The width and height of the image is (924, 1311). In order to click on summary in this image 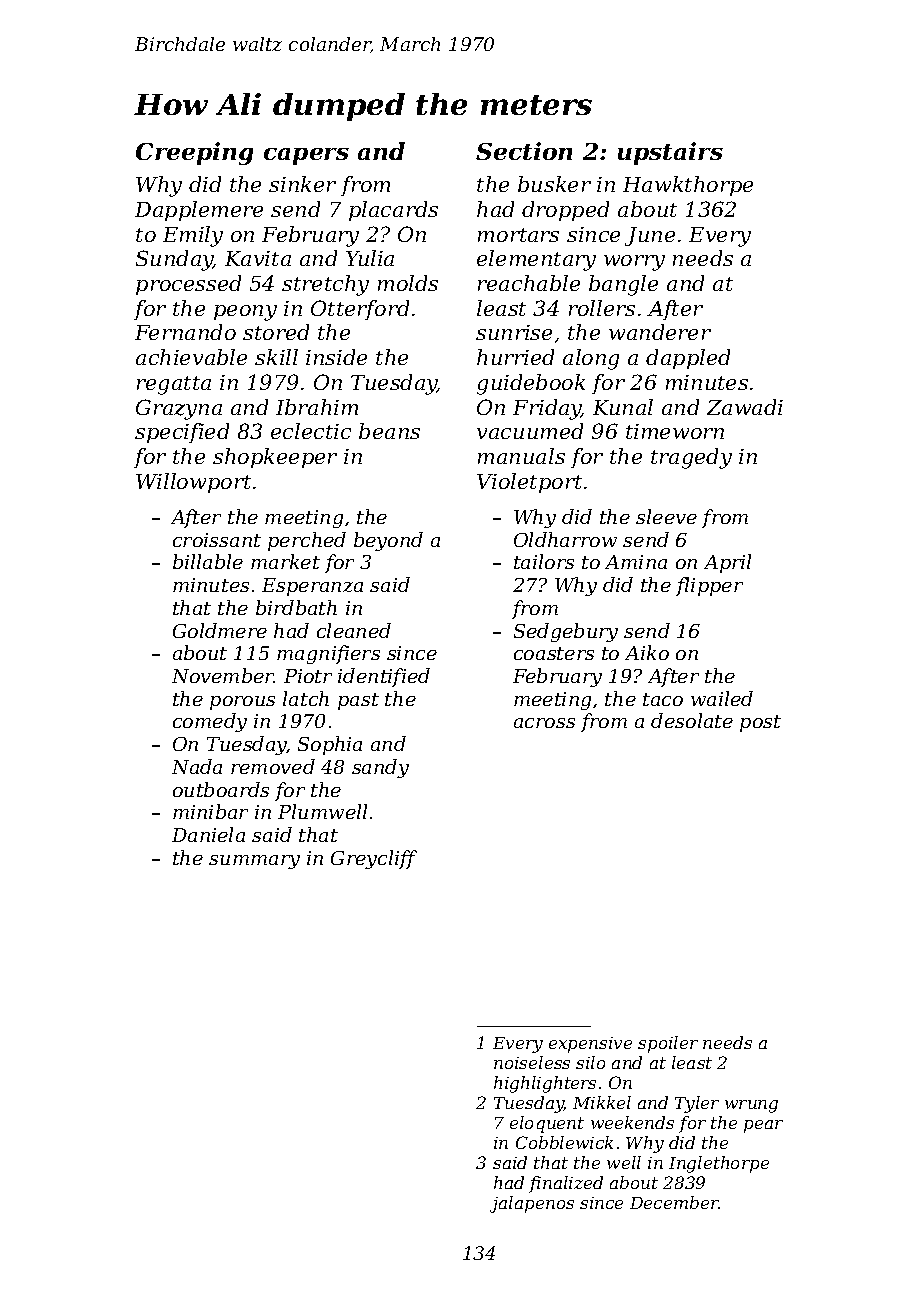, I will do `click(254, 862)`.
